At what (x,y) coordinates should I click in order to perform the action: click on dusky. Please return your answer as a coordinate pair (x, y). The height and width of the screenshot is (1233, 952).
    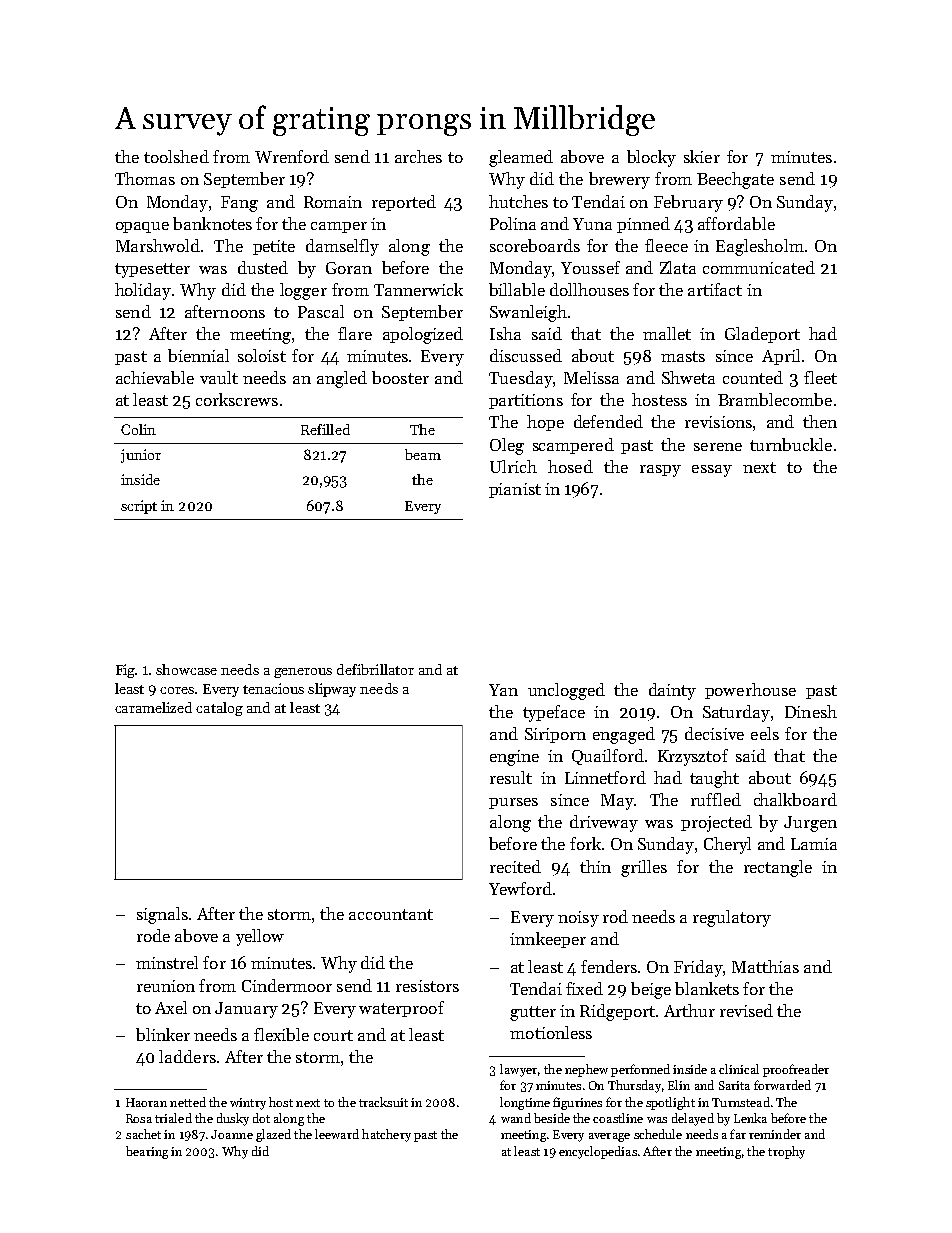
    Looking at the image, I should click on (233, 1119).
